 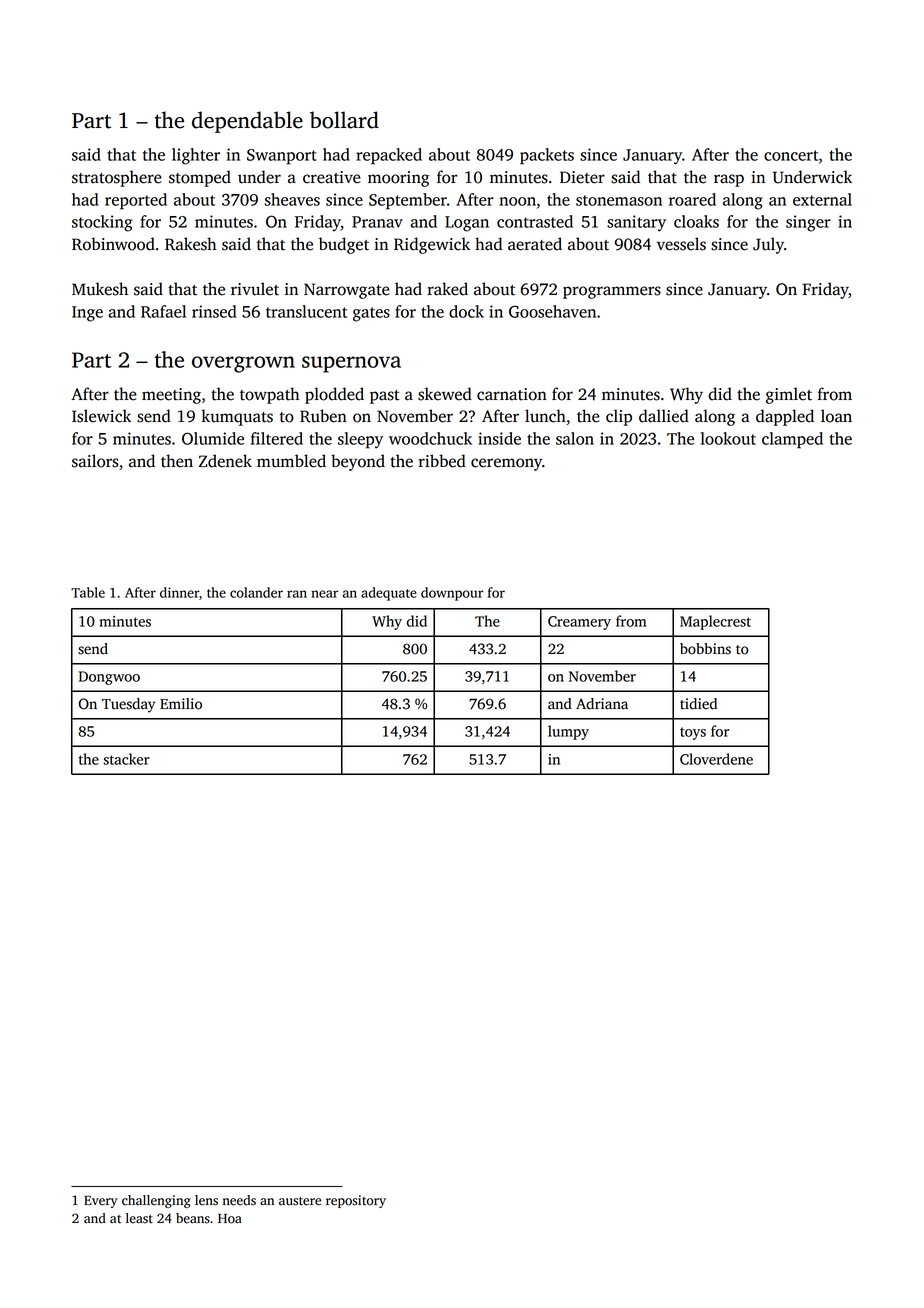 What do you see at coordinates (128, 705) in the document?
I see `Tuesday` at bounding box center [128, 705].
